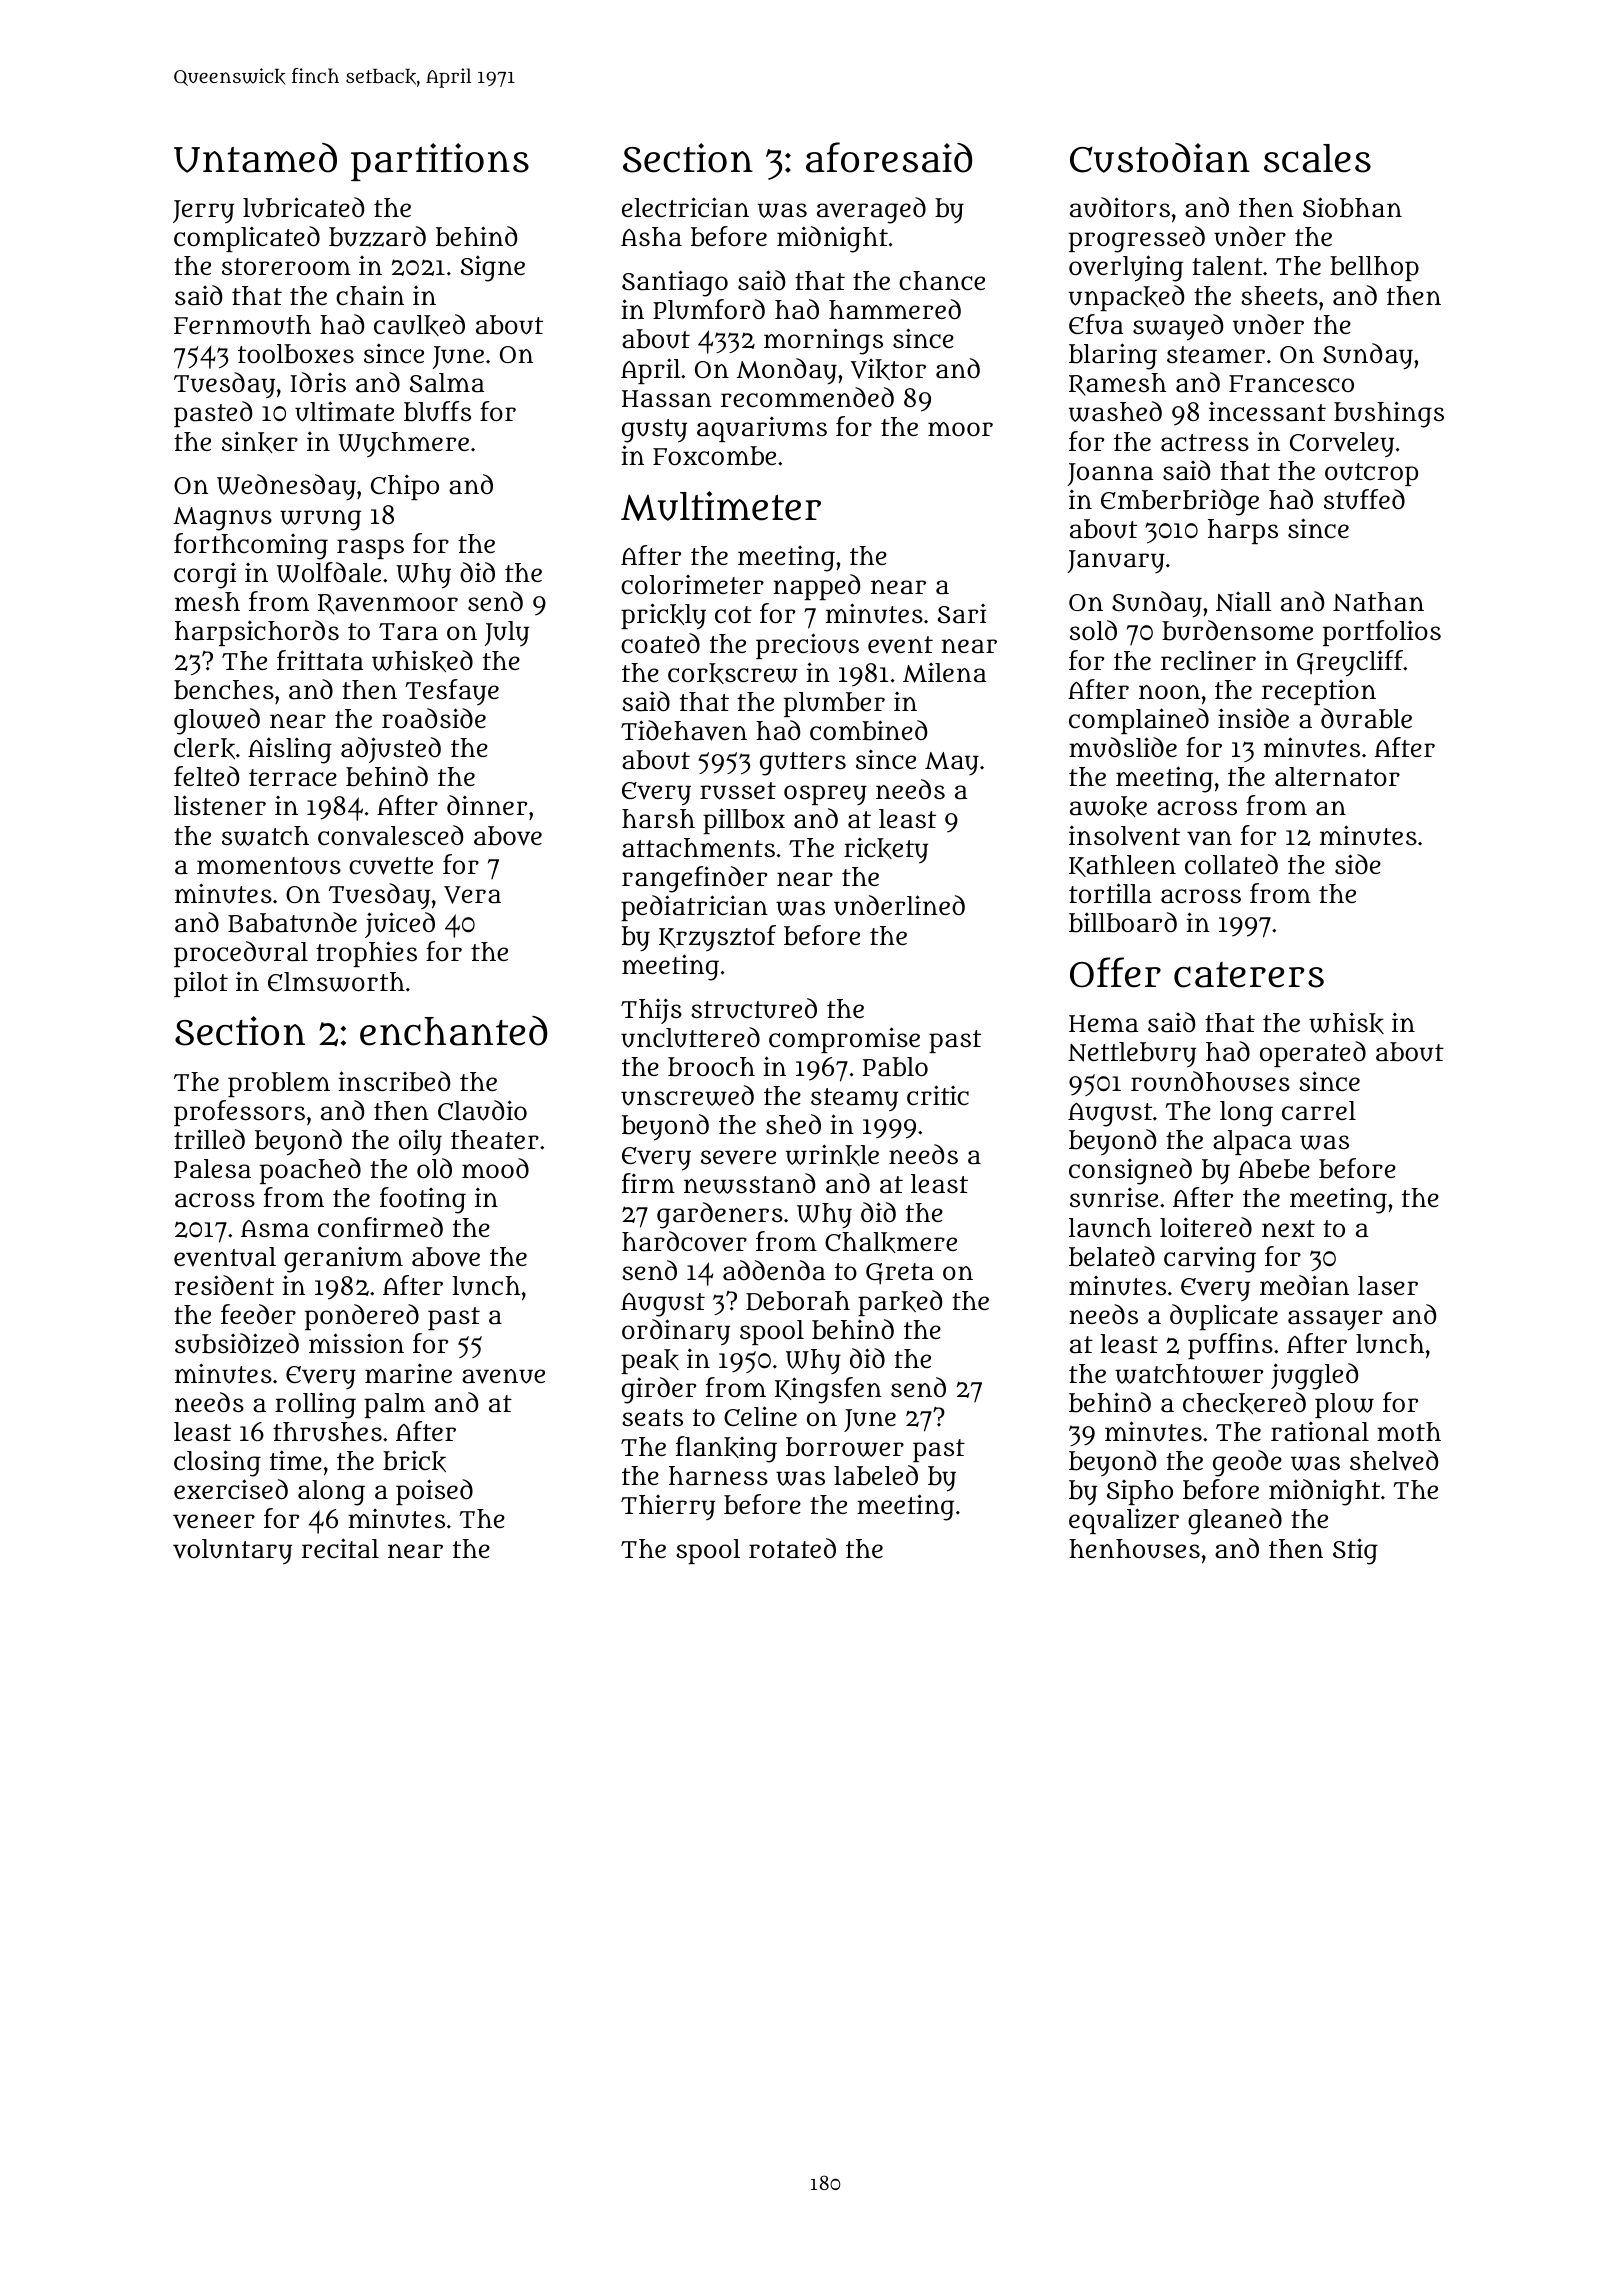 This screenshot has height=2292, width=1620. I want to click on Babatunde, so click(292, 922).
